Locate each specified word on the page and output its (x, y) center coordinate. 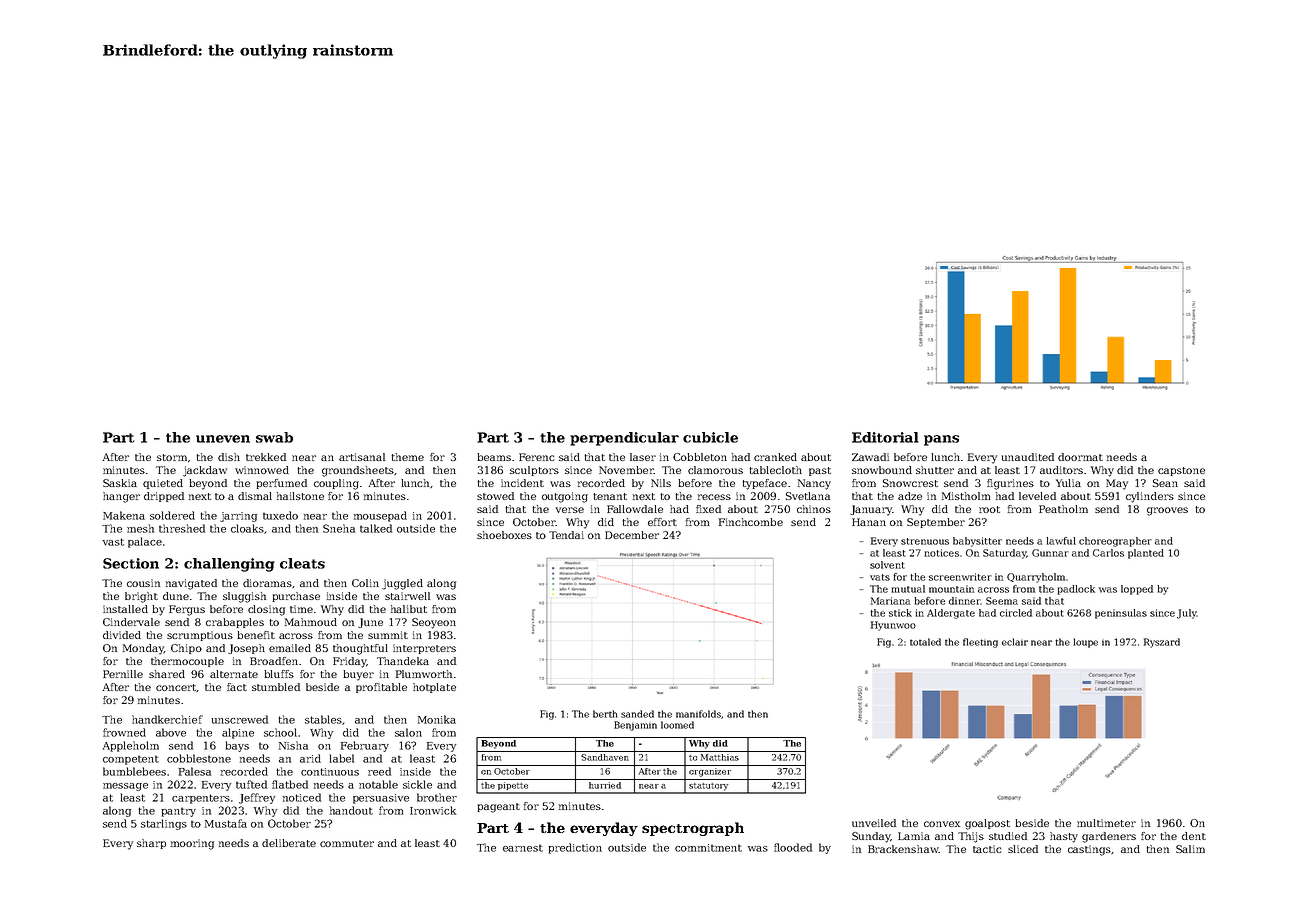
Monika (437, 719)
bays (237, 746)
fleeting (980, 643)
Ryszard (1162, 643)
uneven (223, 439)
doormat (1080, 457)
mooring (192, 844)
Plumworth (424, 674)
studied (1008, 836)
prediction (575, 848)
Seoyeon (434, 623)
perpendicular (624, 439)
